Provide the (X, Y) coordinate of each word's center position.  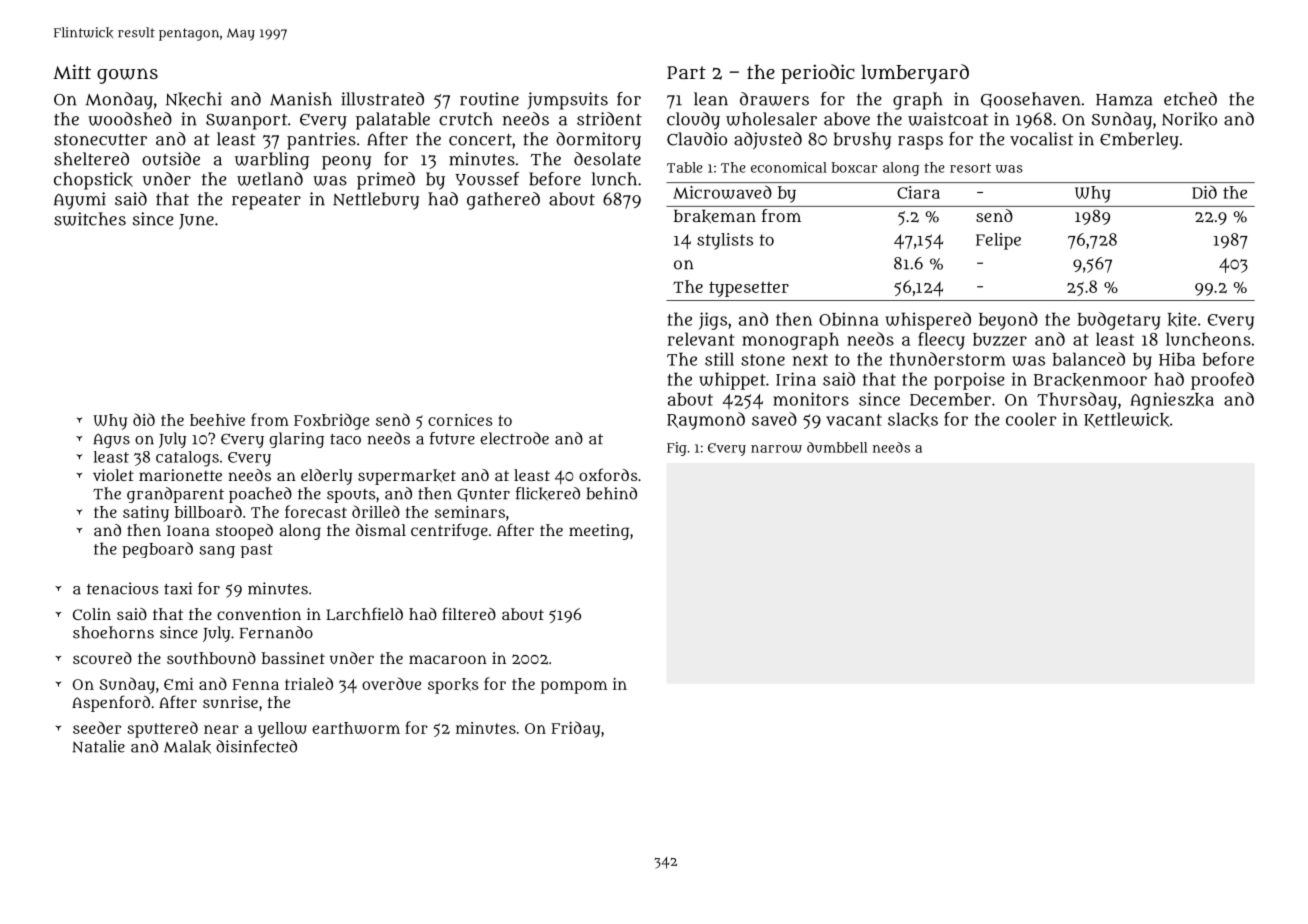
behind (612, 493)
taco (345, 439)
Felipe (998, 241)
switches (90, 219)
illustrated (382, 99)
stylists (725, 241)
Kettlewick (1127, 420)
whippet (732, 381)
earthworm (356, 728)
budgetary (1119, 321)
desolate (607, 159)
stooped (244, 532)
